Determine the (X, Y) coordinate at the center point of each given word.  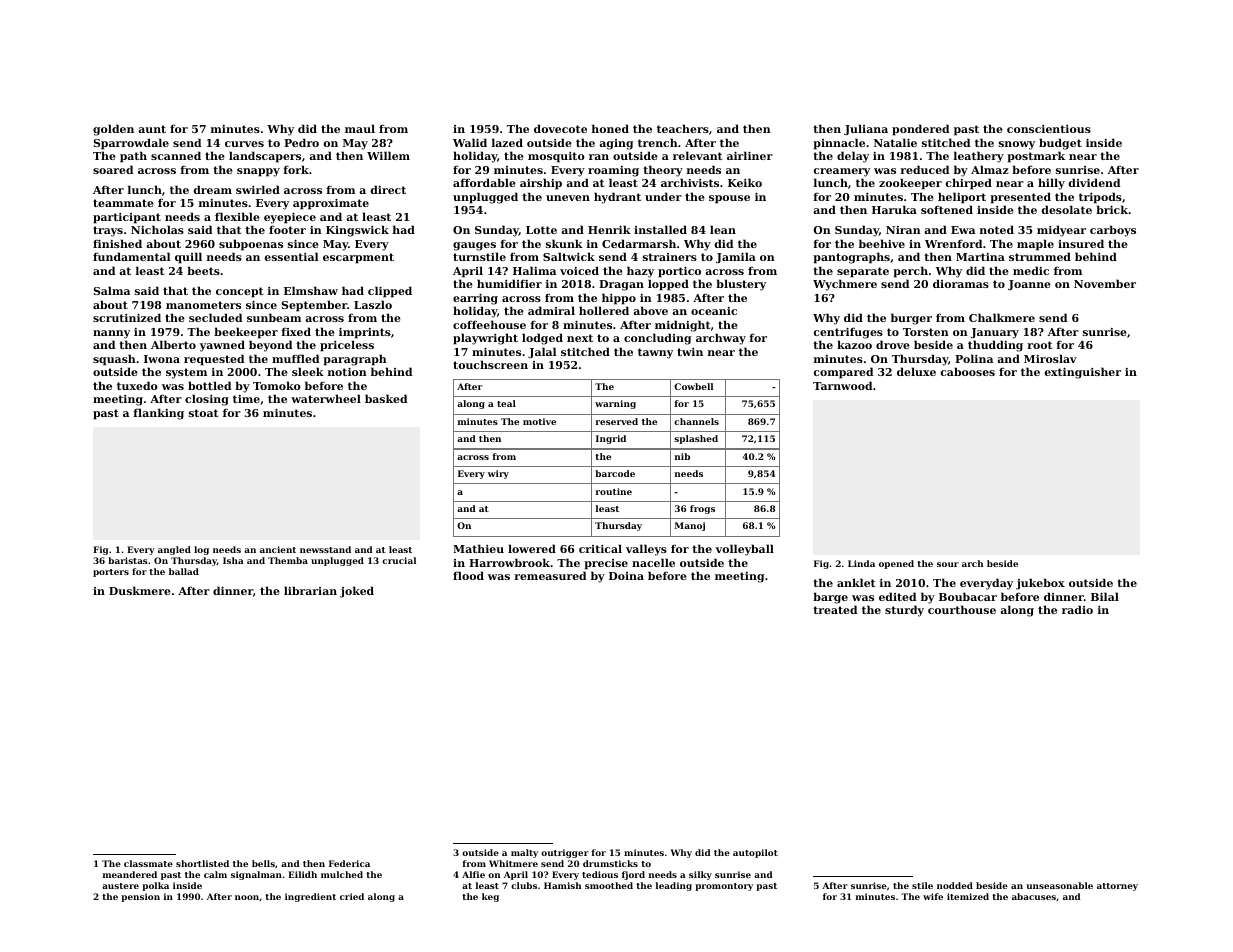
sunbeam (274, 317)
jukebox (1040, 584)
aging (616, 144)
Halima (534, 270)
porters (111, 573)
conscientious (1049, 129)
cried (352, 896)
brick (1112, 209)
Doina (626, 576)
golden (113, 130)
